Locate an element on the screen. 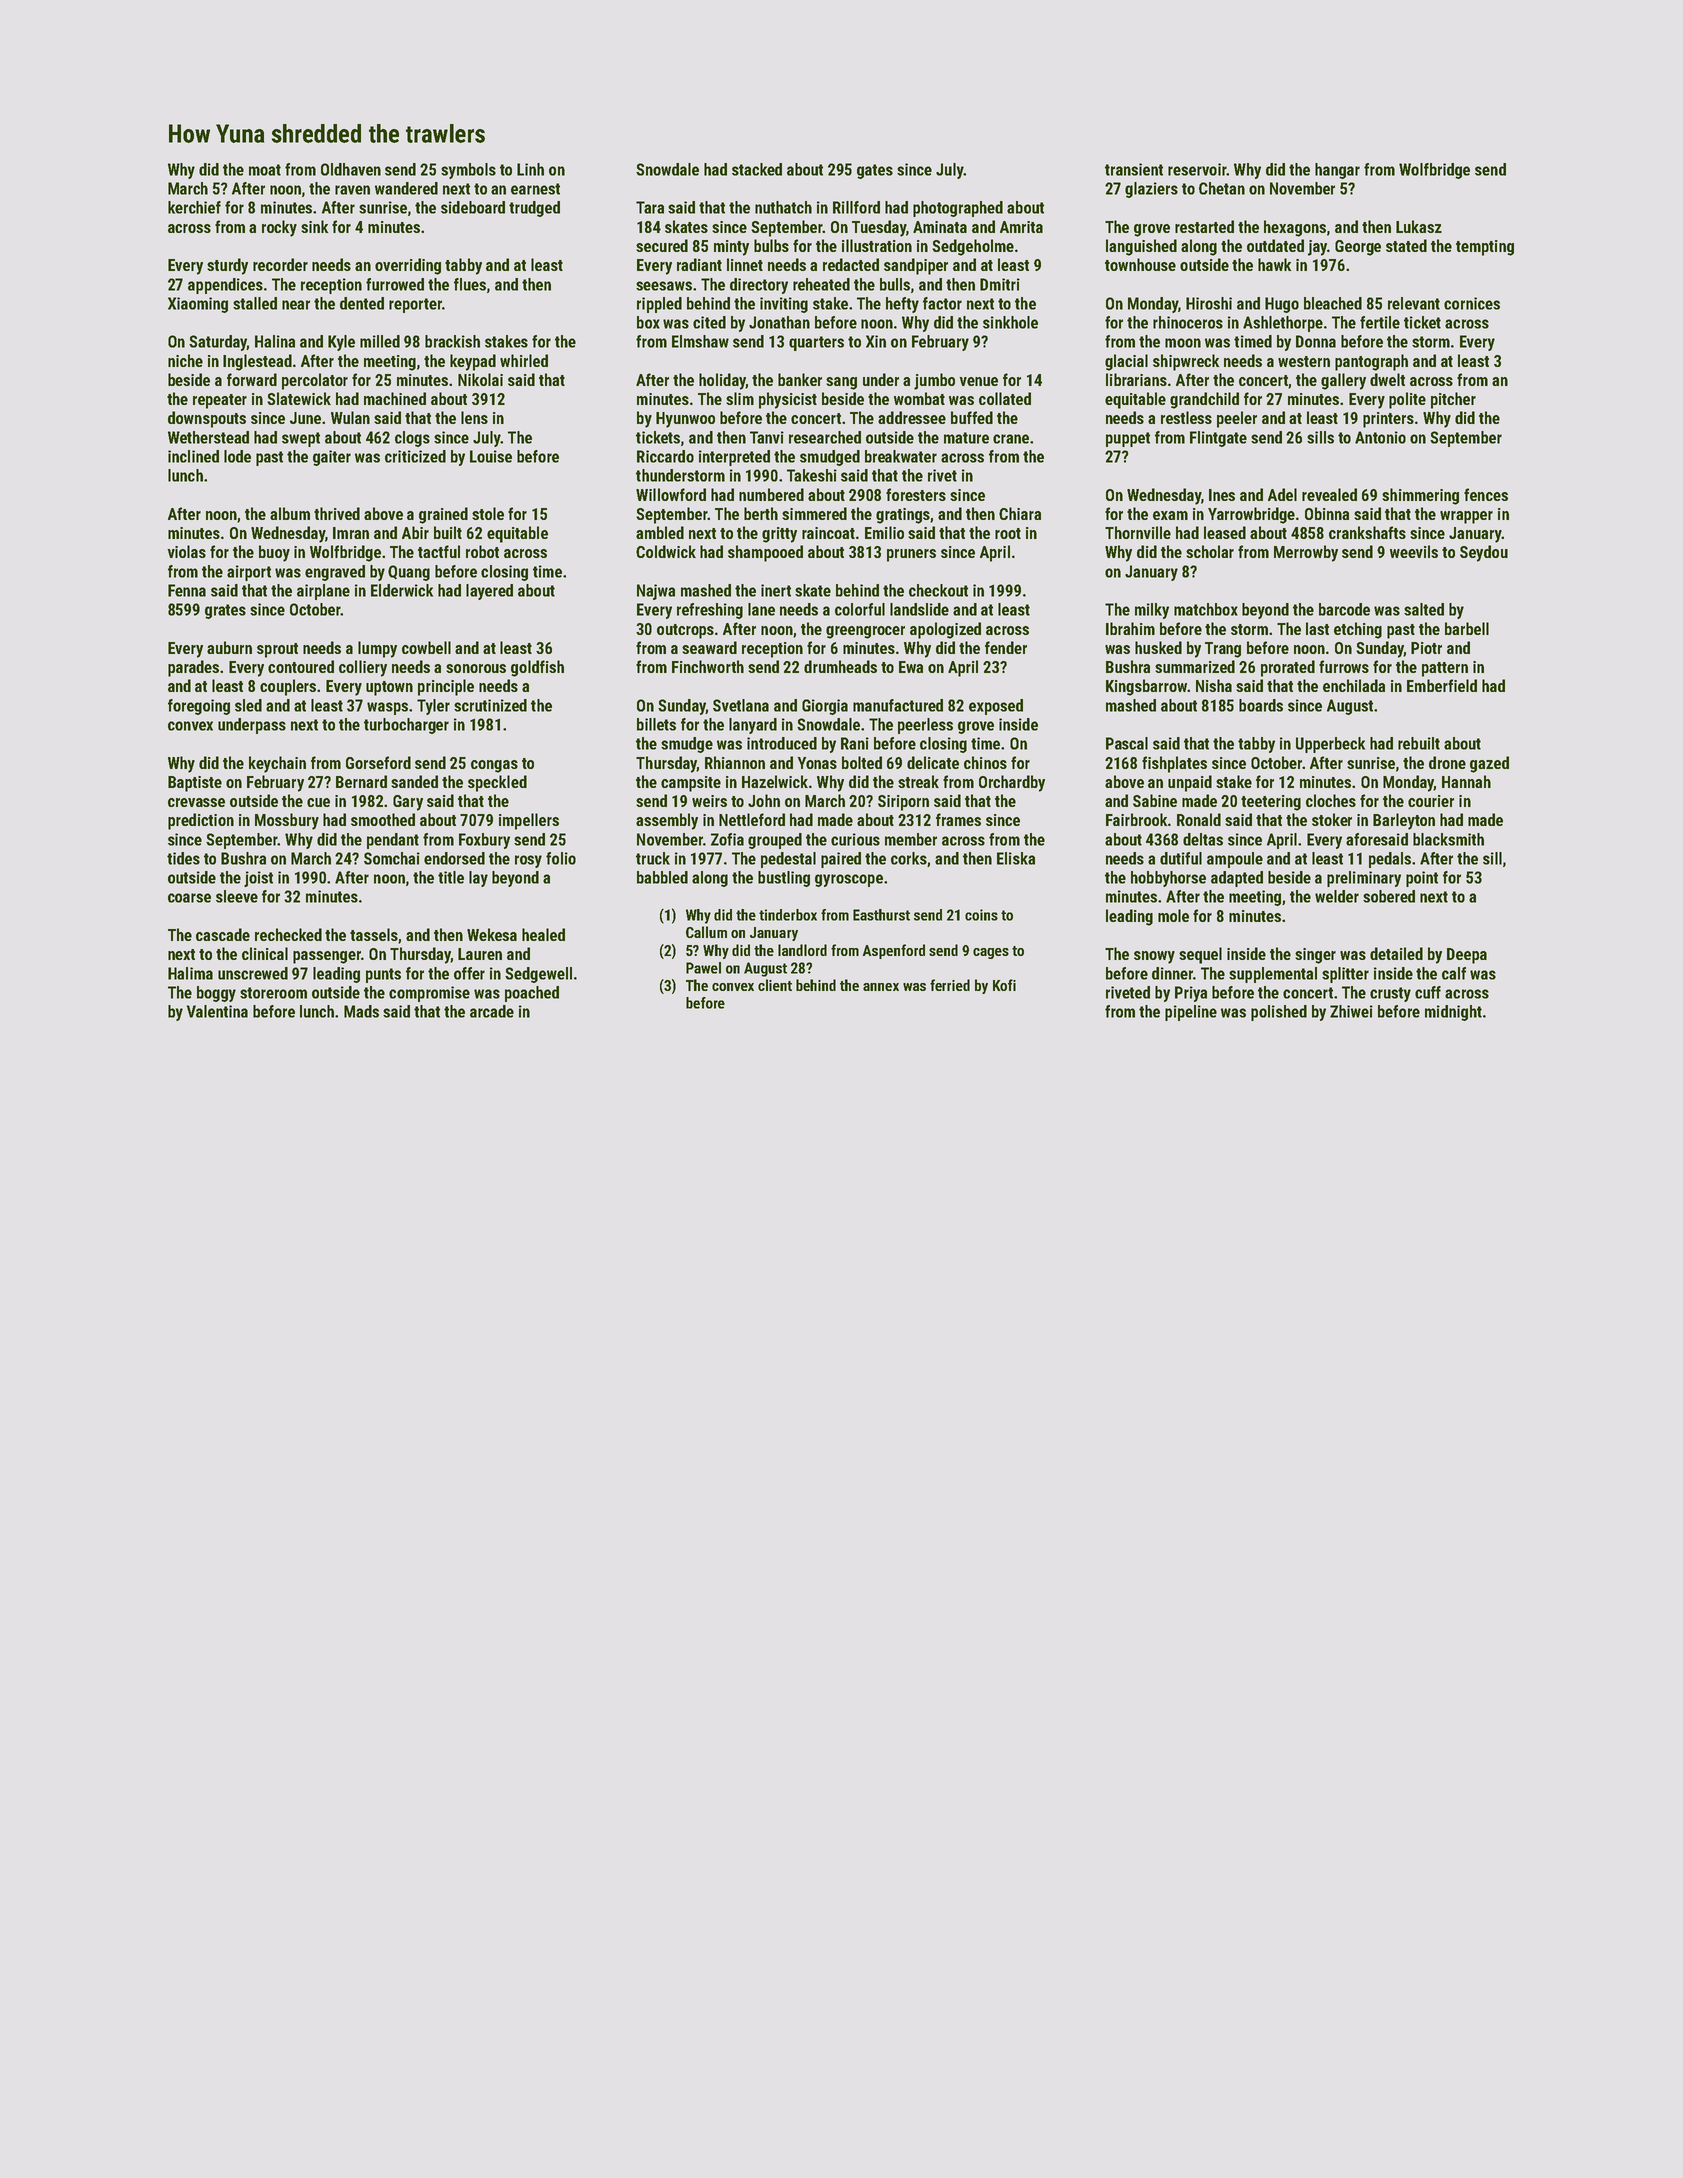  pipeline is located at coordinates (1191, 1013).
